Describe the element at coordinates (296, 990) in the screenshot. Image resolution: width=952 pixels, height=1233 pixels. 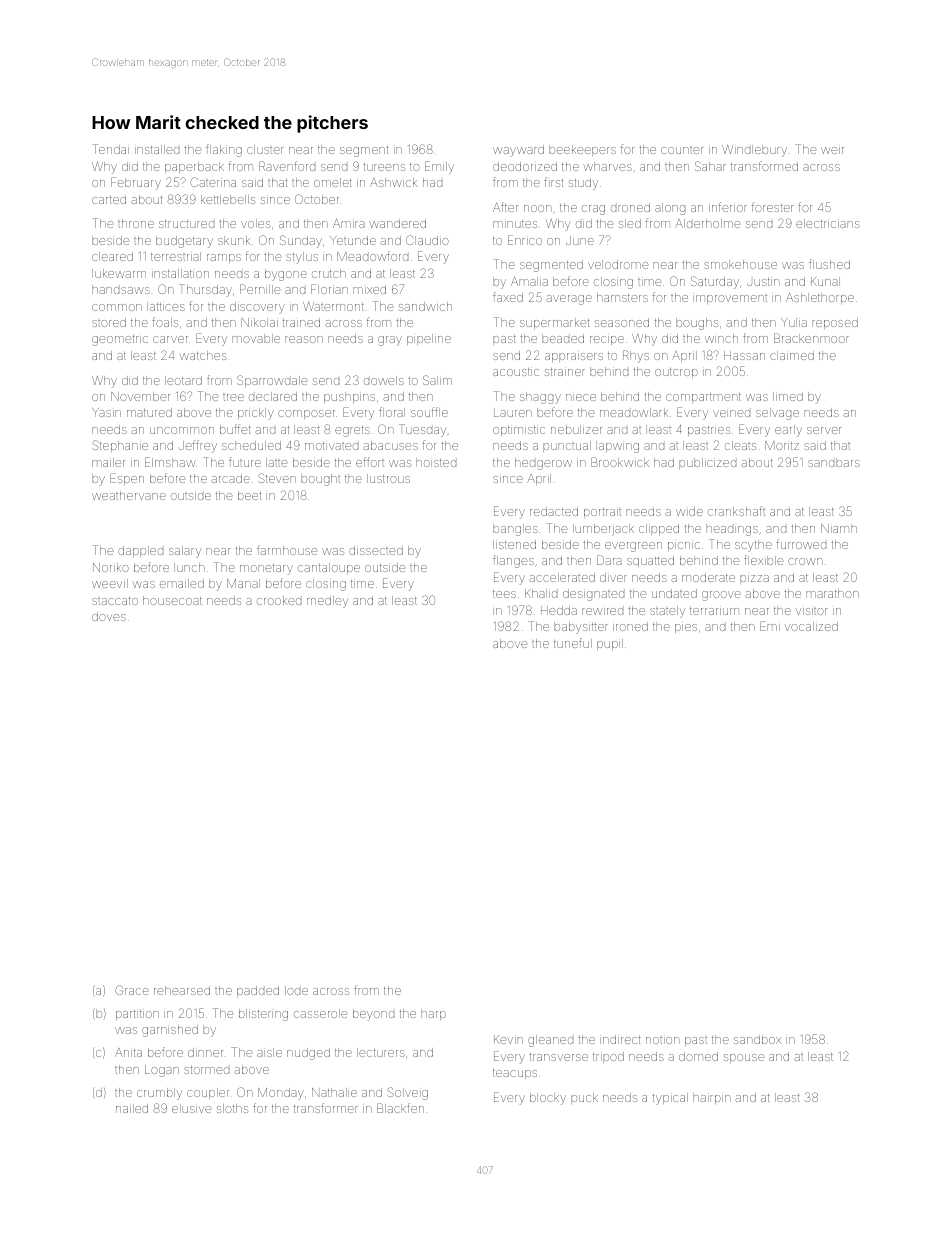
I see `lode` at that location.
